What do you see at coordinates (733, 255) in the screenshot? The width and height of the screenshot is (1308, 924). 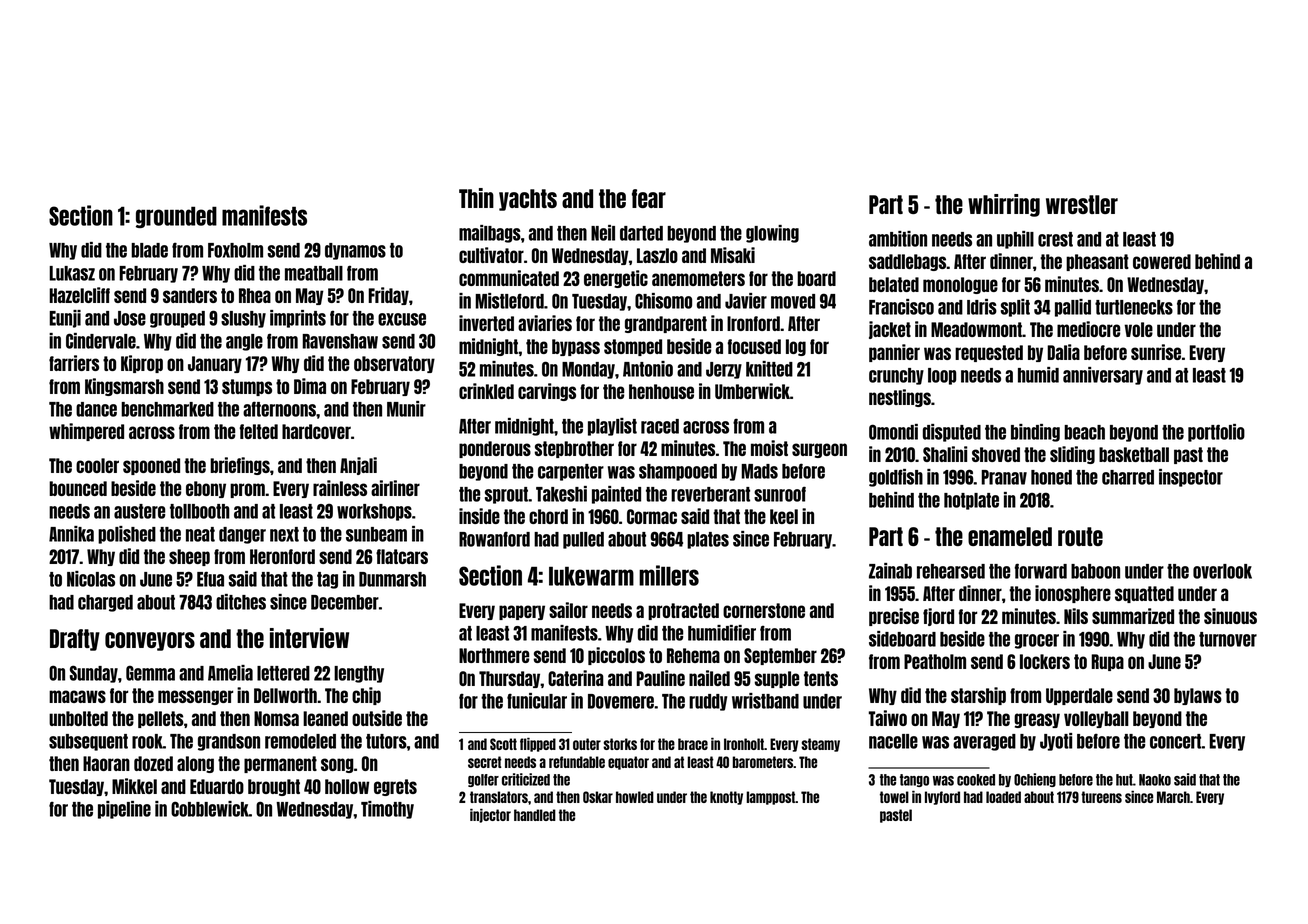 I see `Misaki` at bounding box center [733, 255].
